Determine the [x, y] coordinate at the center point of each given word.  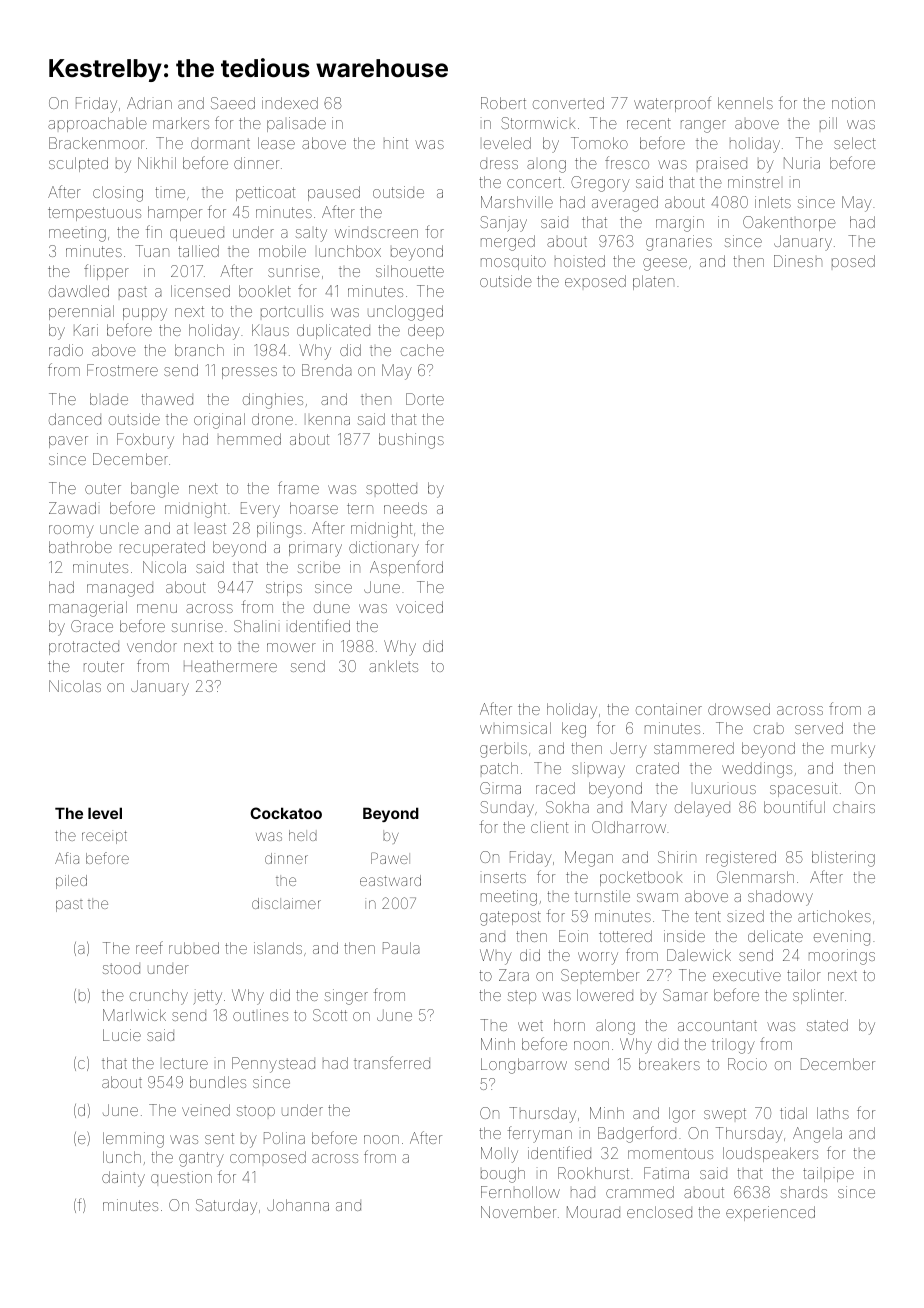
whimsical [515, 728]
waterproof [672, 104]
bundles [218, 1082]
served [819, 728]
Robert [503, 103]
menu [157, 608]
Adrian [149, 103]
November [518, 1212]
